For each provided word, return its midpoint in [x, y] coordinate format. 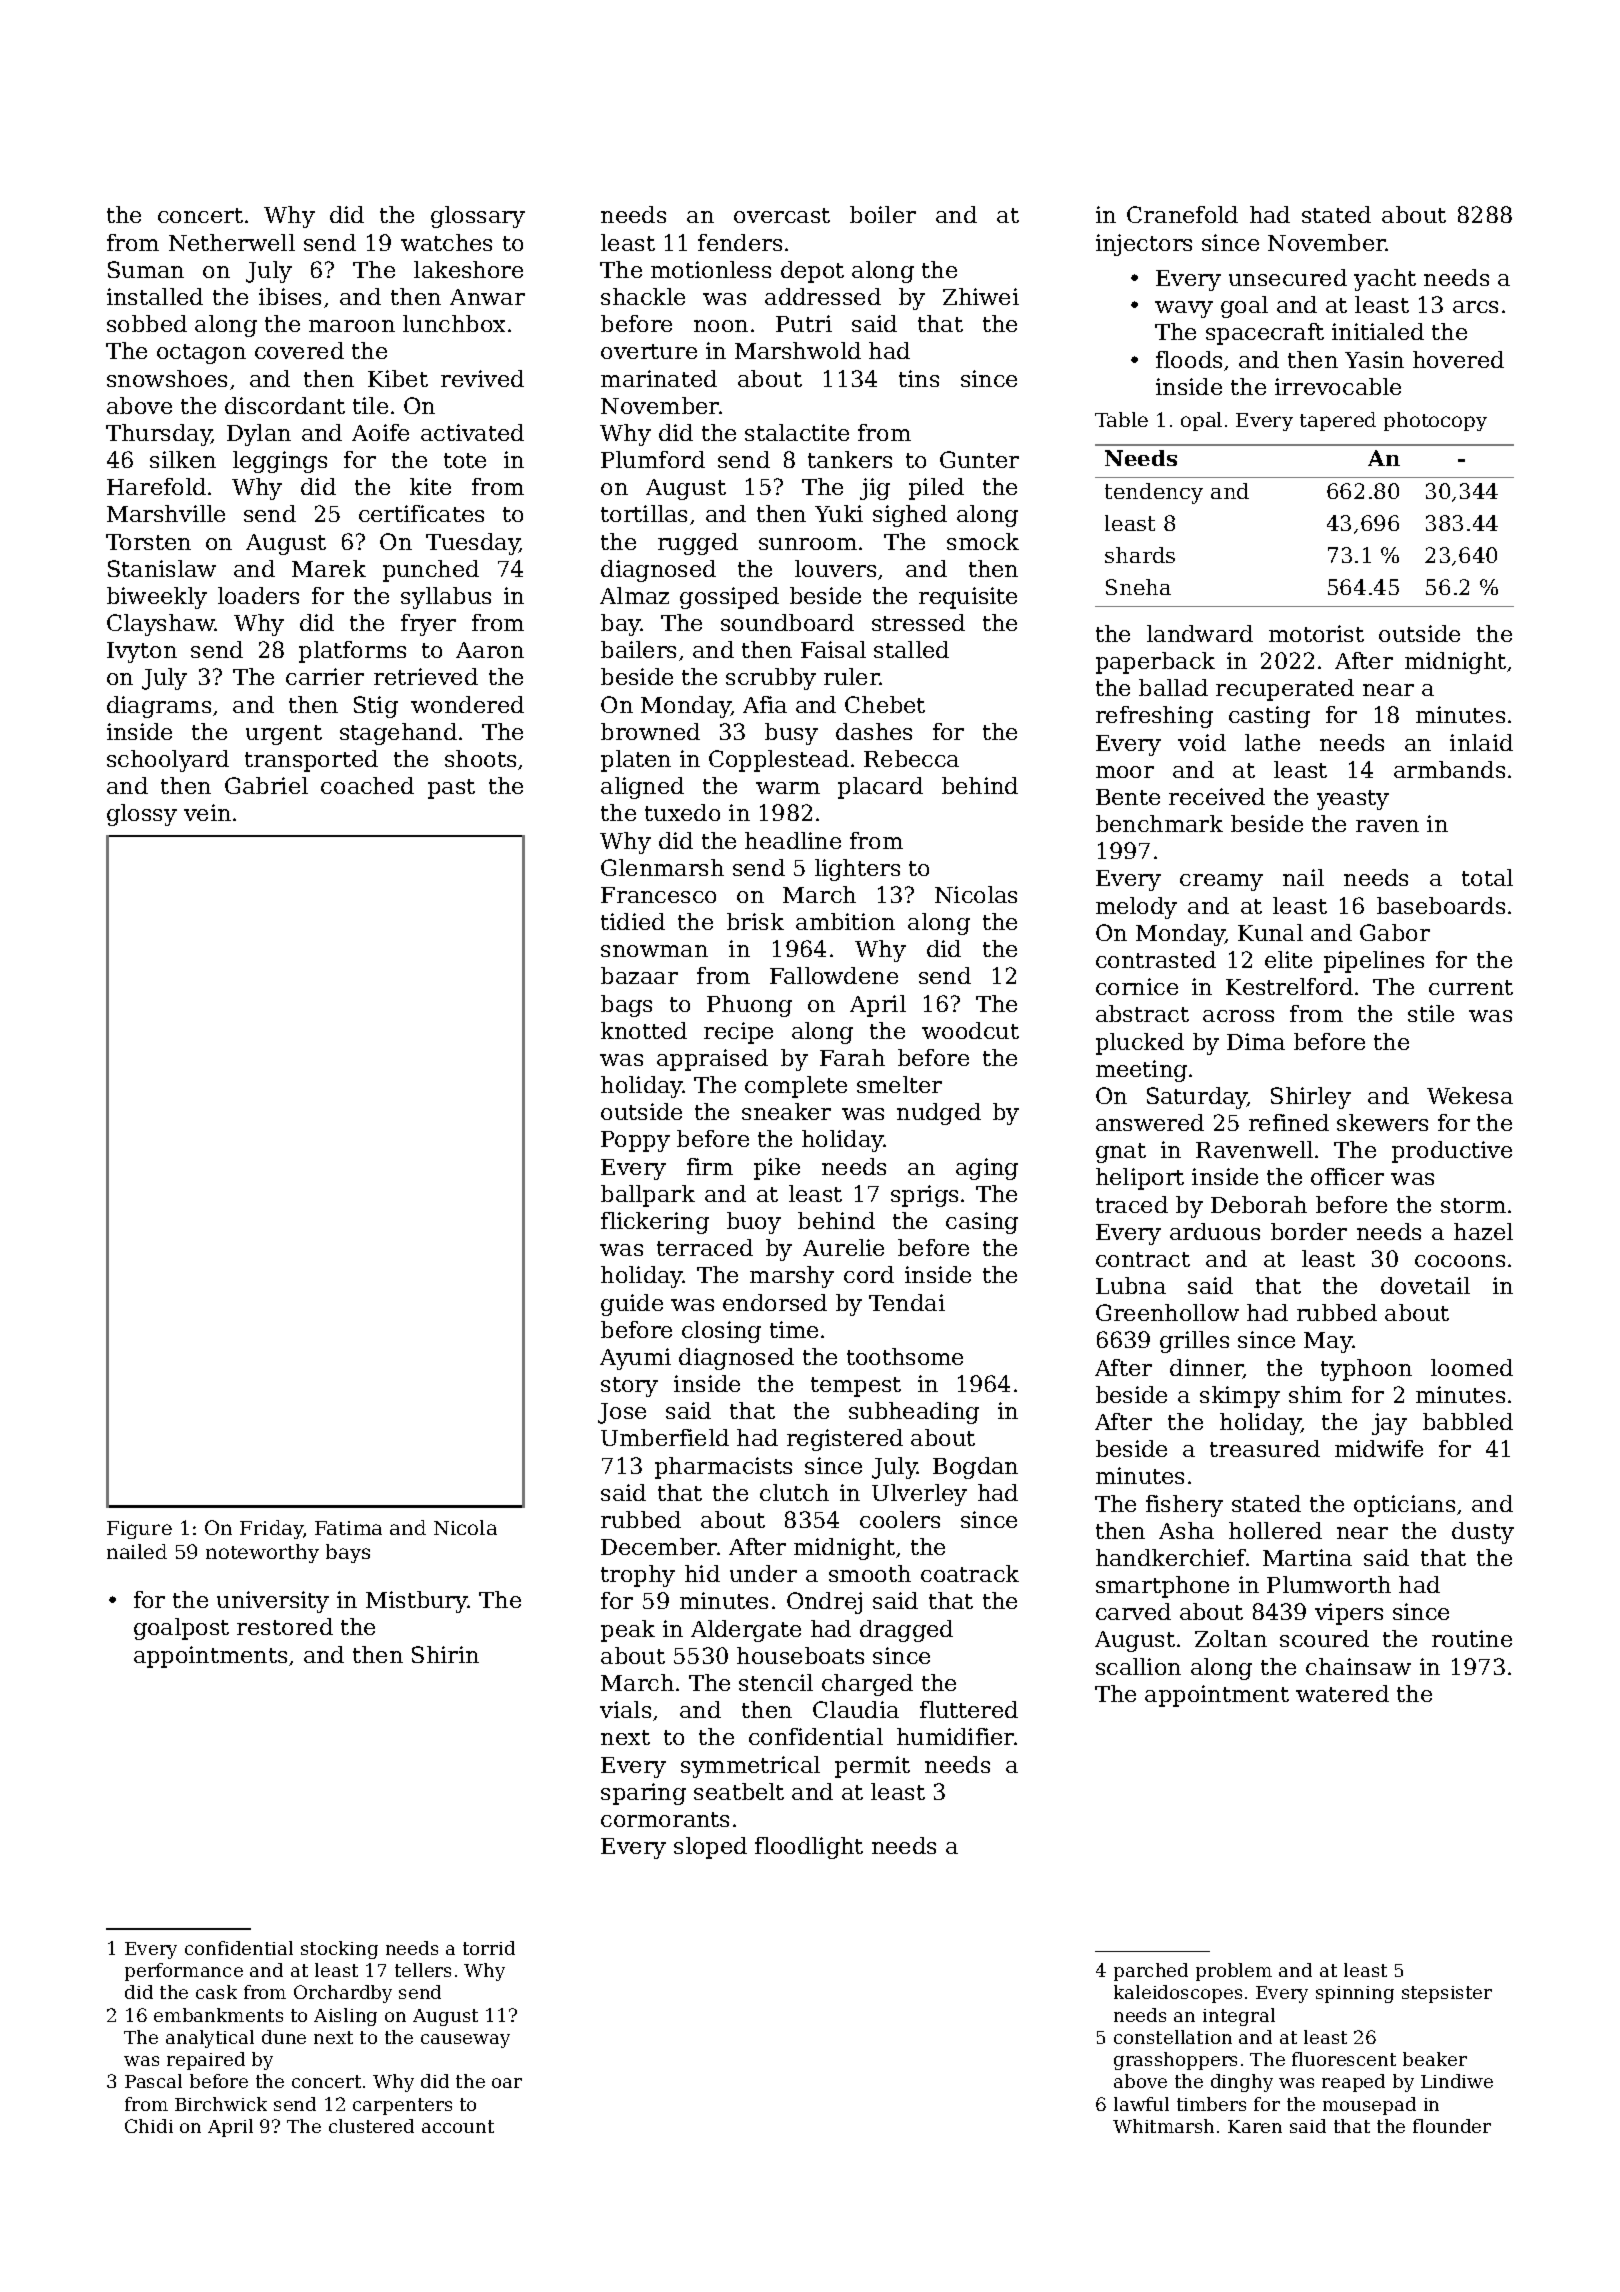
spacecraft [1265, 334]
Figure [139, 1530]
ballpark [648, 1196]
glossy [142, 815]
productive [1452, 1152]
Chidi [149, 2126]
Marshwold [798, 350]
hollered [1275, 1530]
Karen [1255, 2126]
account [458, 2126]
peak [628, 1631]
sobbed [147, 323]
